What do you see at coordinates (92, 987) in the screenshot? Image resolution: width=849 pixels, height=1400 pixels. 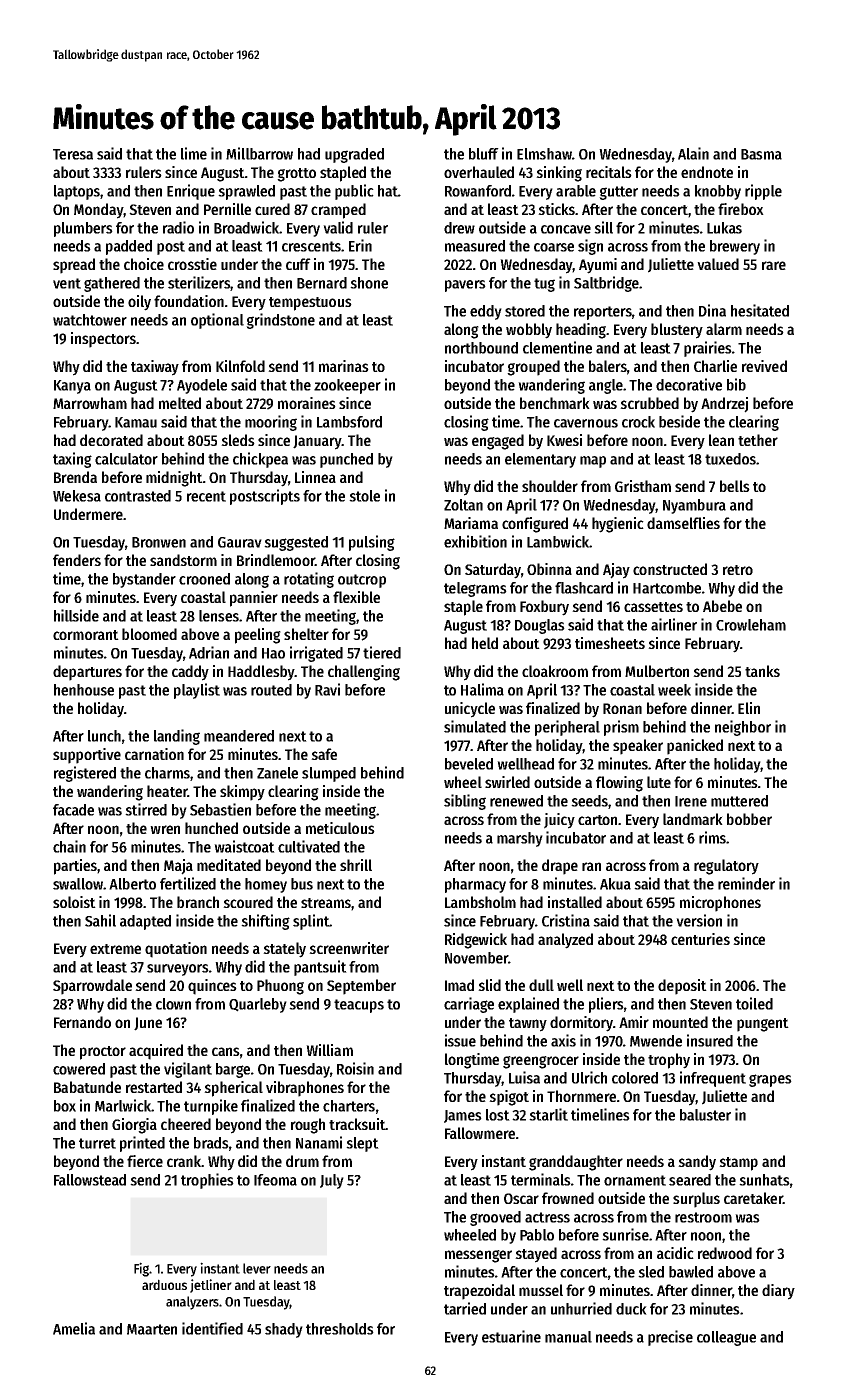 I see `Sparrowdale` at bounding box center [92, 987].
